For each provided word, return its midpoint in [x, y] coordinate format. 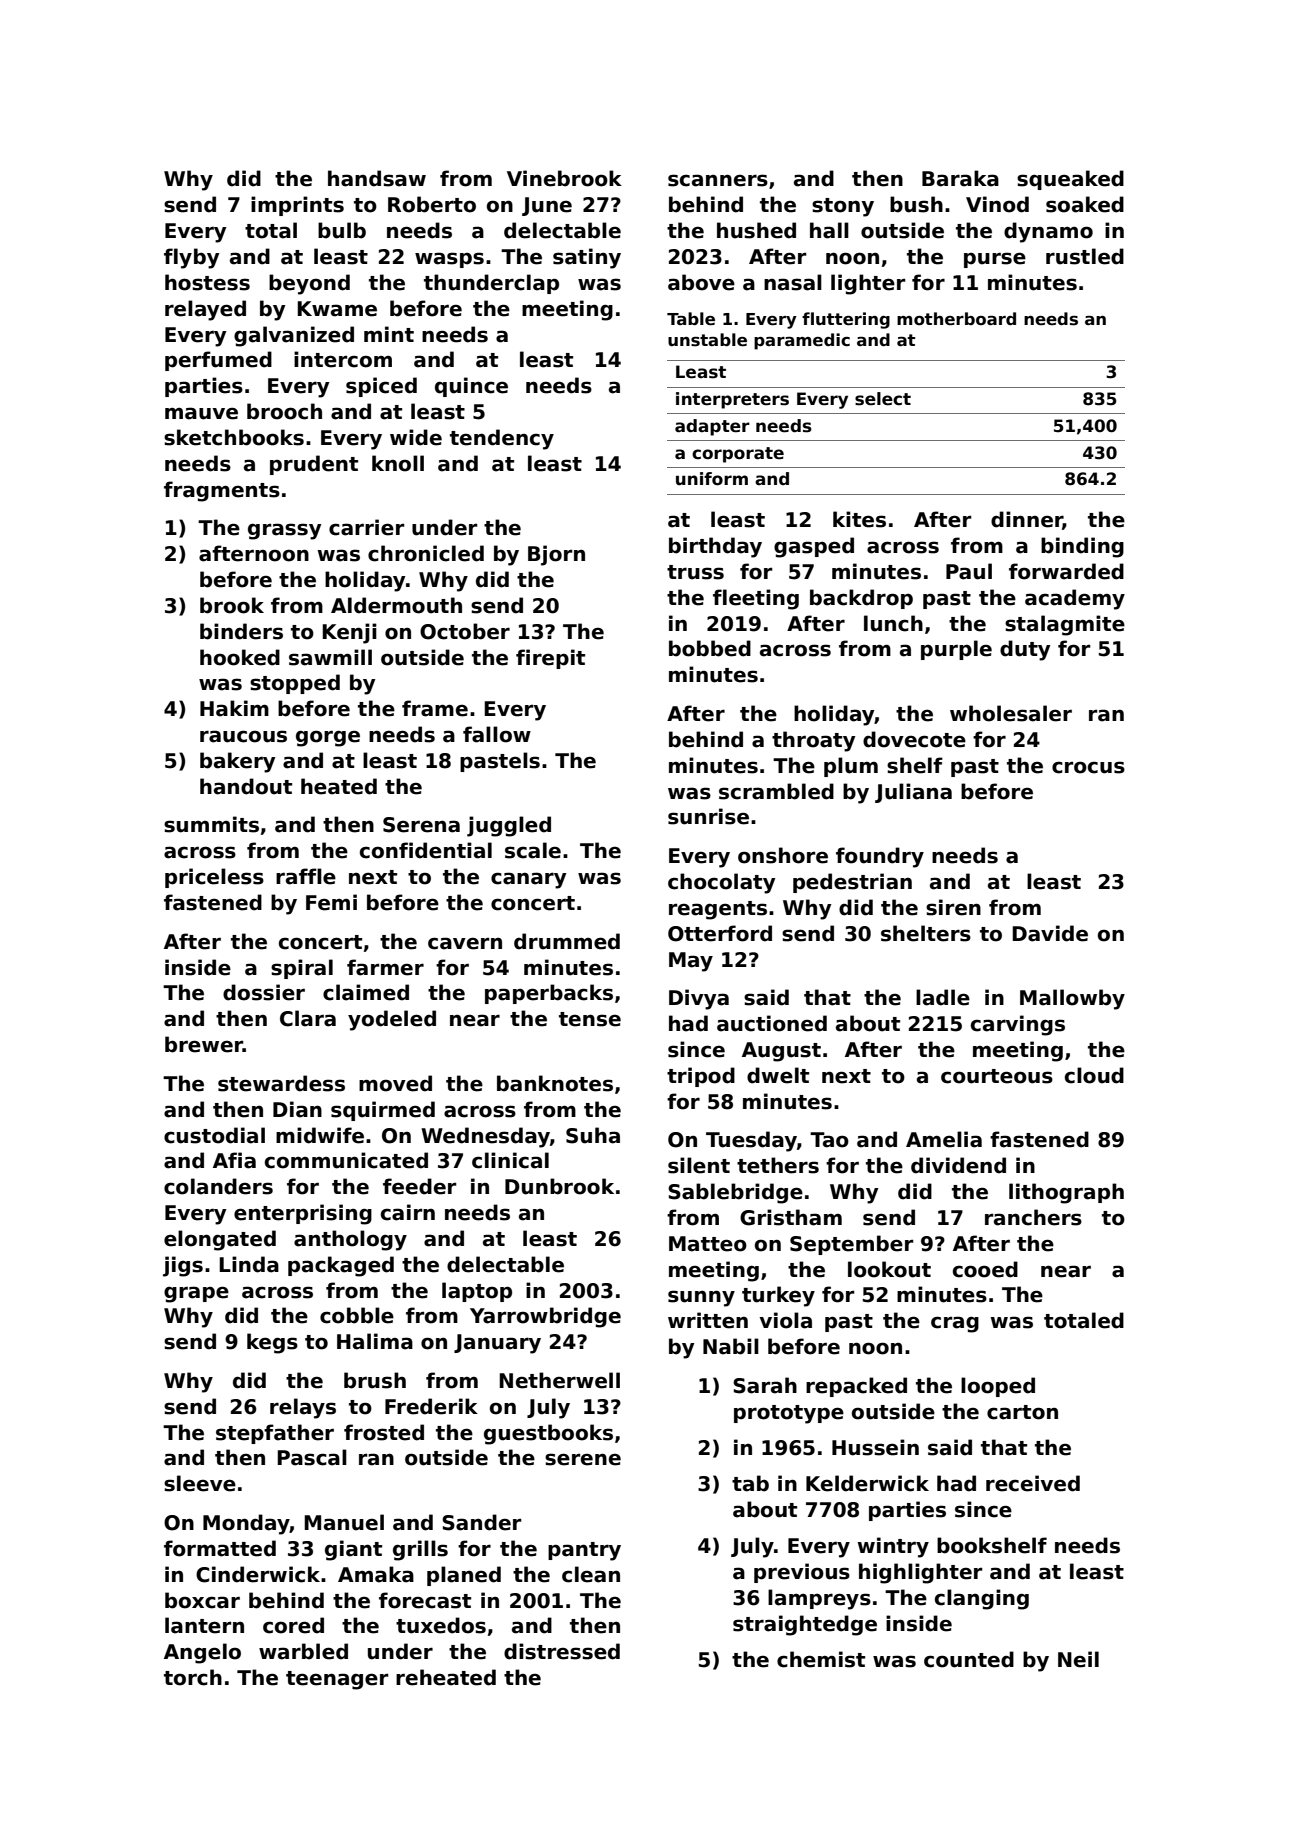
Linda [249, 1264]
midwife [320, 1135]
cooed [985, 1269]
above [701, 282]
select [883, 399]
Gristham [791, 1217]
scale [533, 850]
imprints [297, 206]
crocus [1088, 767]
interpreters [732, 400]
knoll [398, 463]
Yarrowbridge [545, 1317]
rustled [1085, 256]
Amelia [944, 1139]
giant [353, 1550]
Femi [331, 902]
